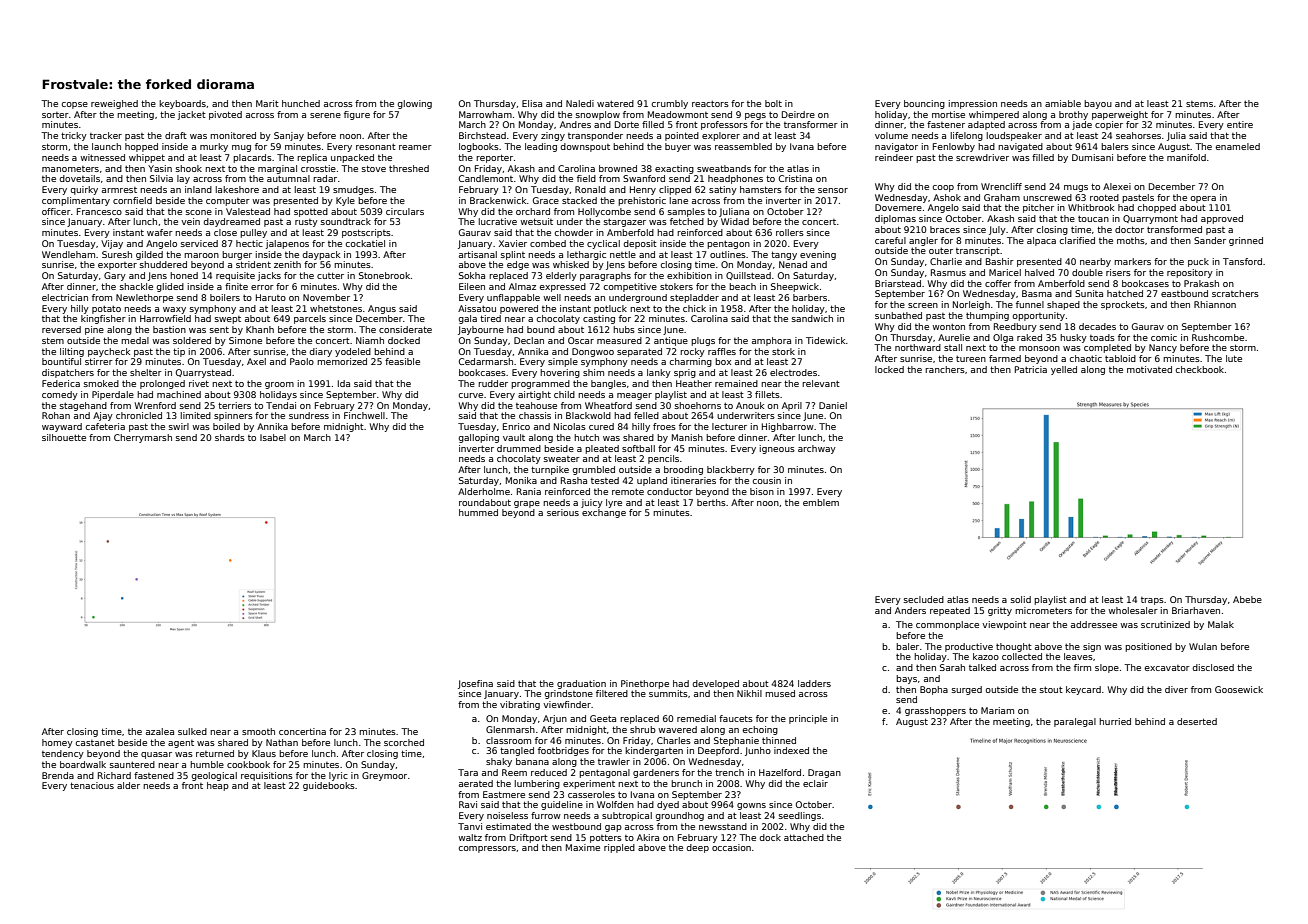  I want to click on bolt, so click(773, 103).
